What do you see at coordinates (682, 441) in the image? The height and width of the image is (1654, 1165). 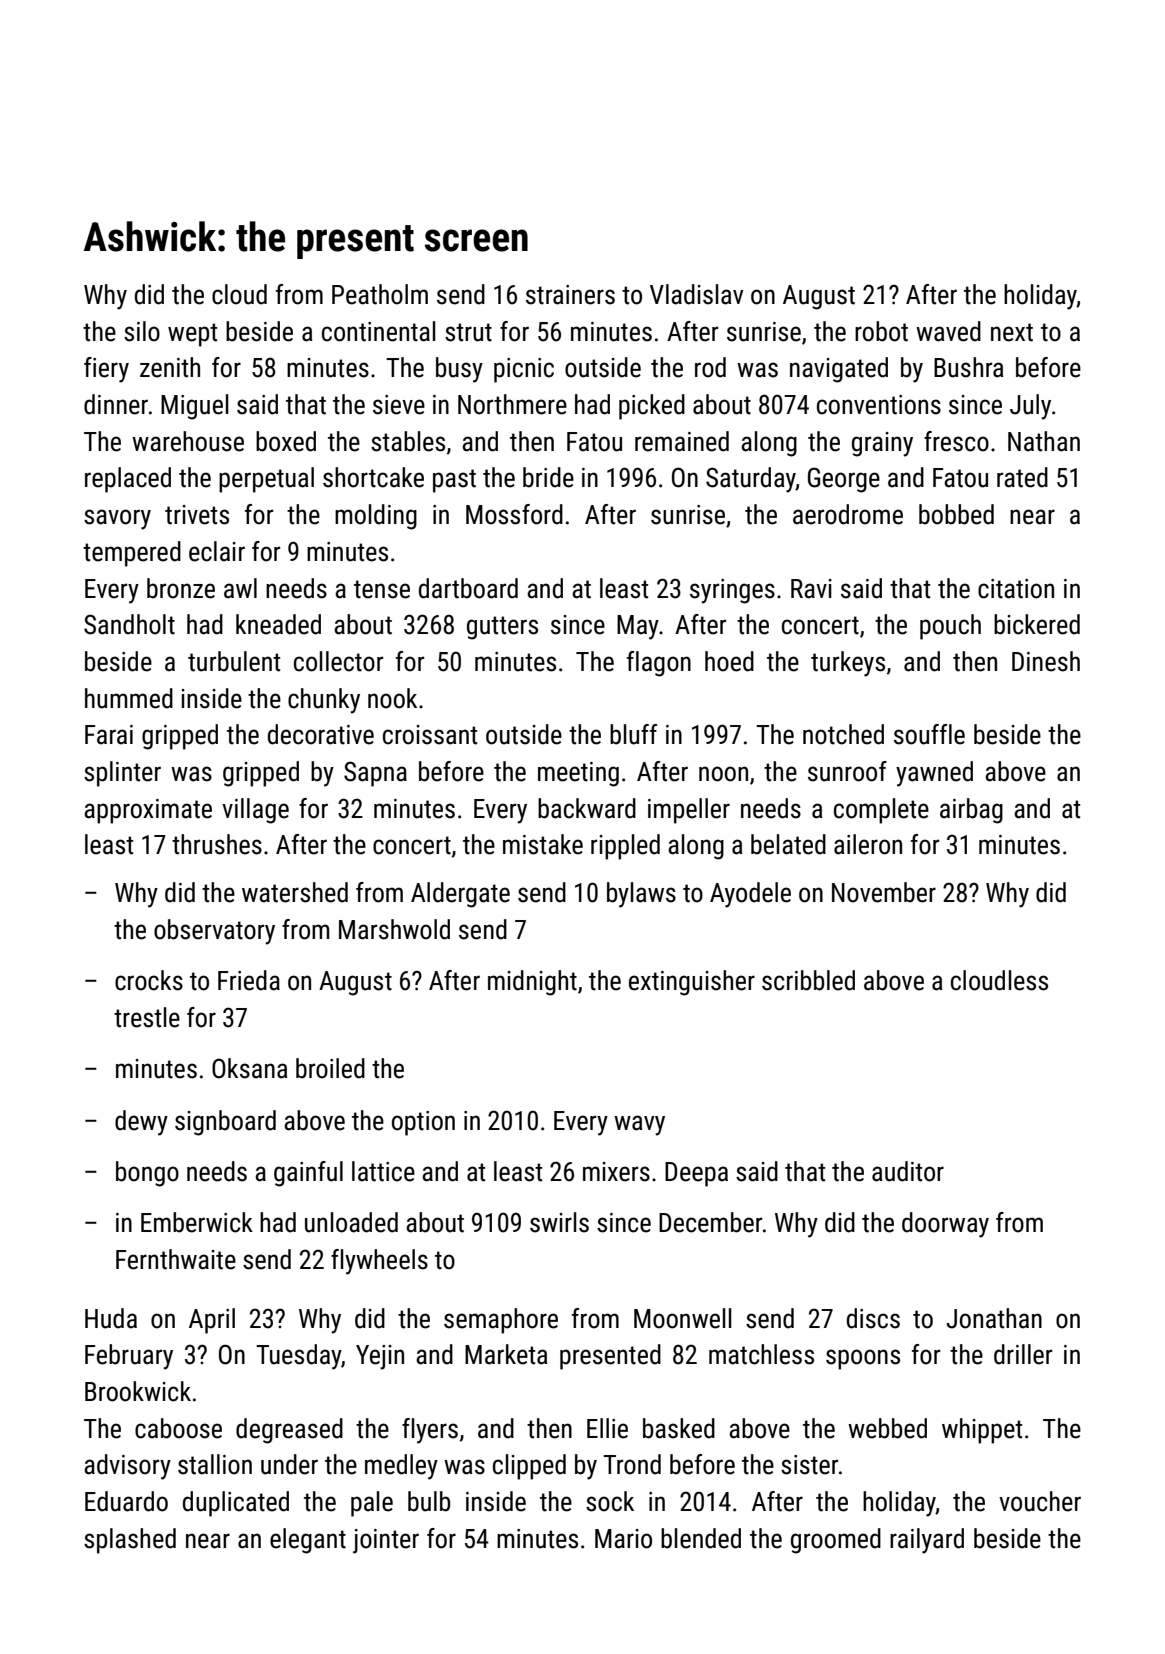 I see `remained` at bounding box center [682, 441].
